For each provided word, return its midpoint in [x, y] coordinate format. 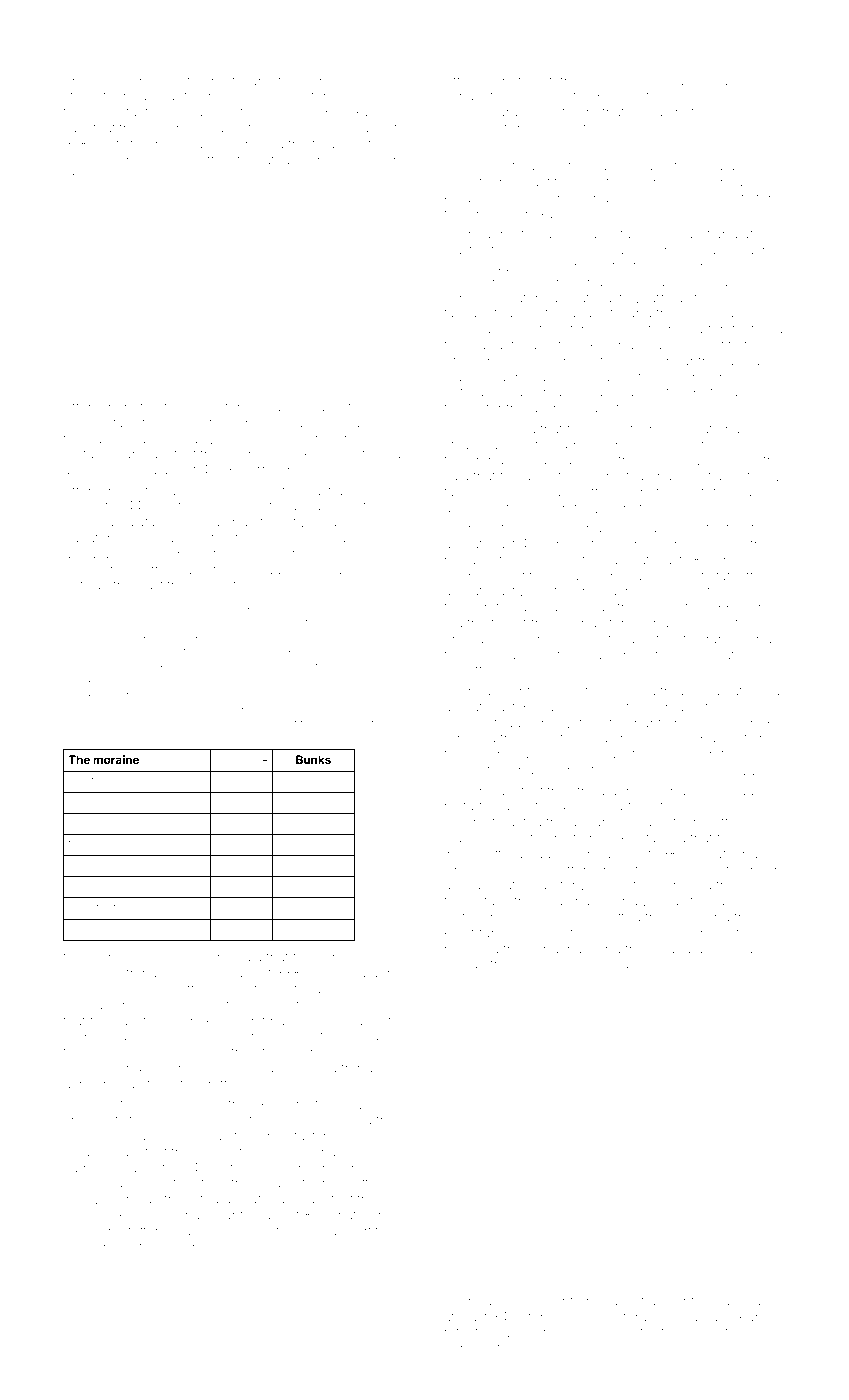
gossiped [724, 950]
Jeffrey [727, 823]
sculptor [88, 908]
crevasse [373, 1037]
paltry [346, 408]
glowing [365, 636]
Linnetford [491, 853]
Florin [100, 1246]
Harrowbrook [273, 619]
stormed [244, 407]
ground [758, 446]
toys [591, 725]
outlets [120, 144]
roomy [722, 98]
